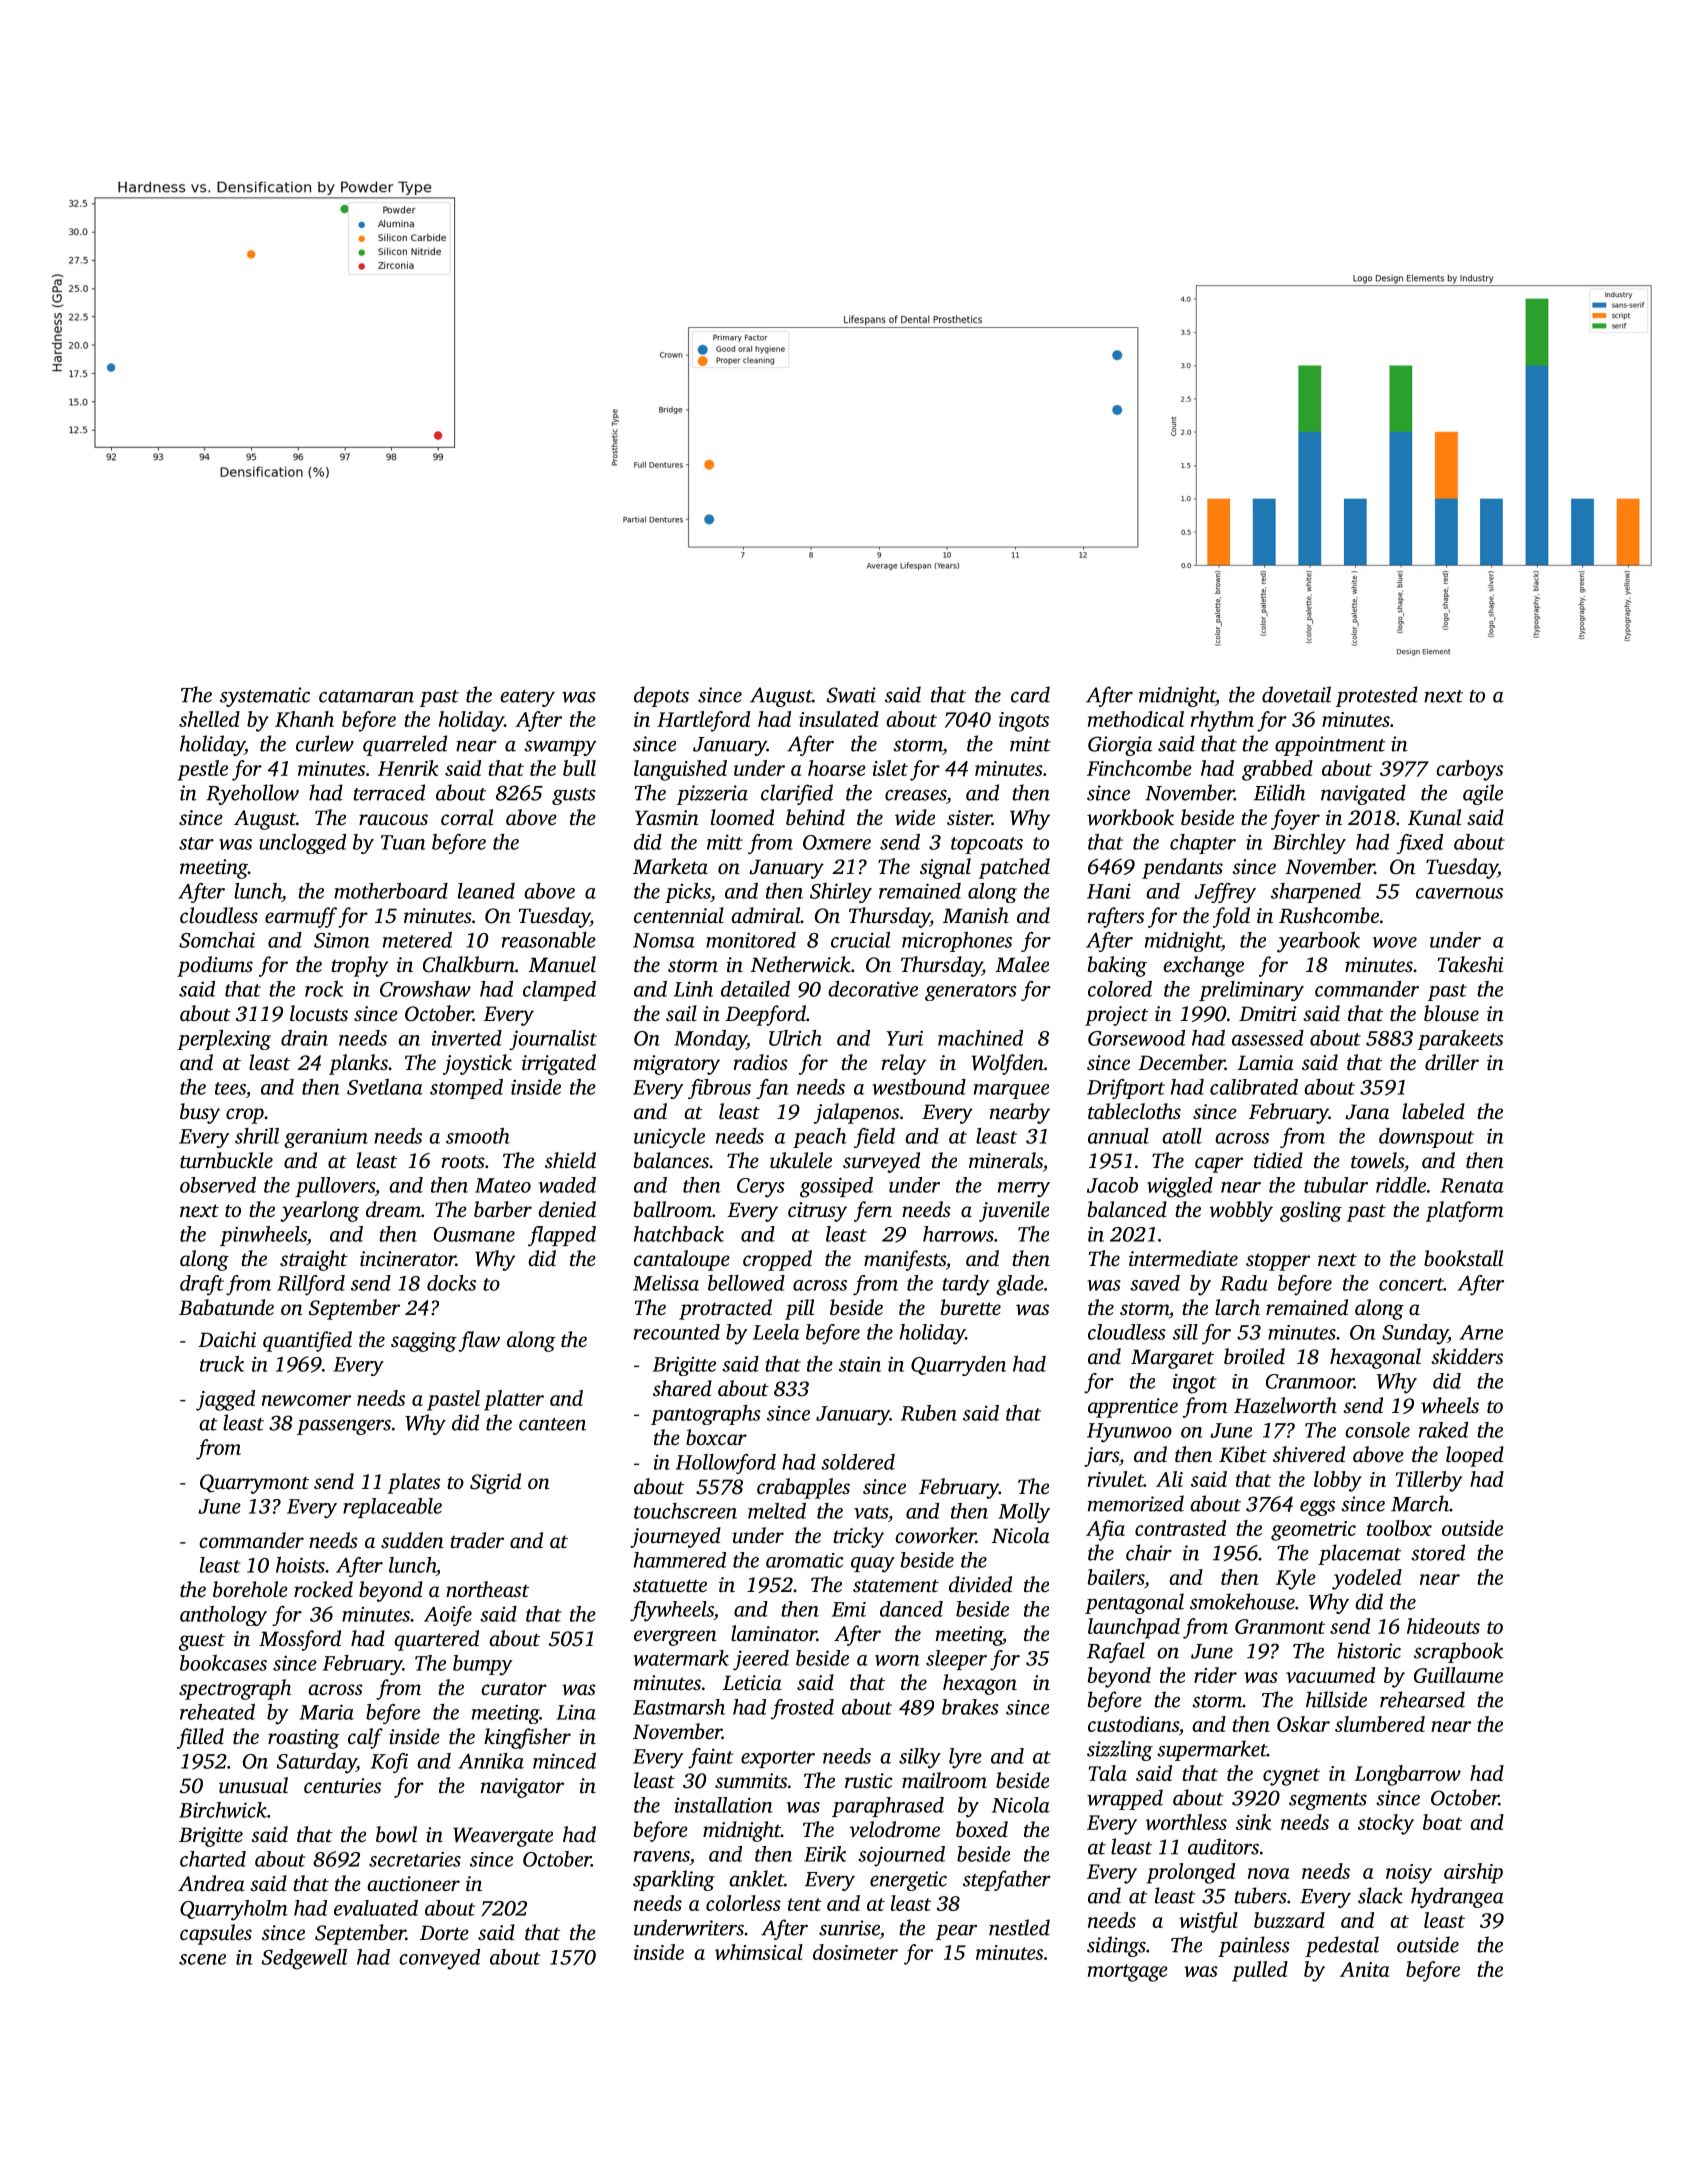  Describe the element at coordinates (1116, 1479) in the screenshot. I see `rivulet` at that location.
